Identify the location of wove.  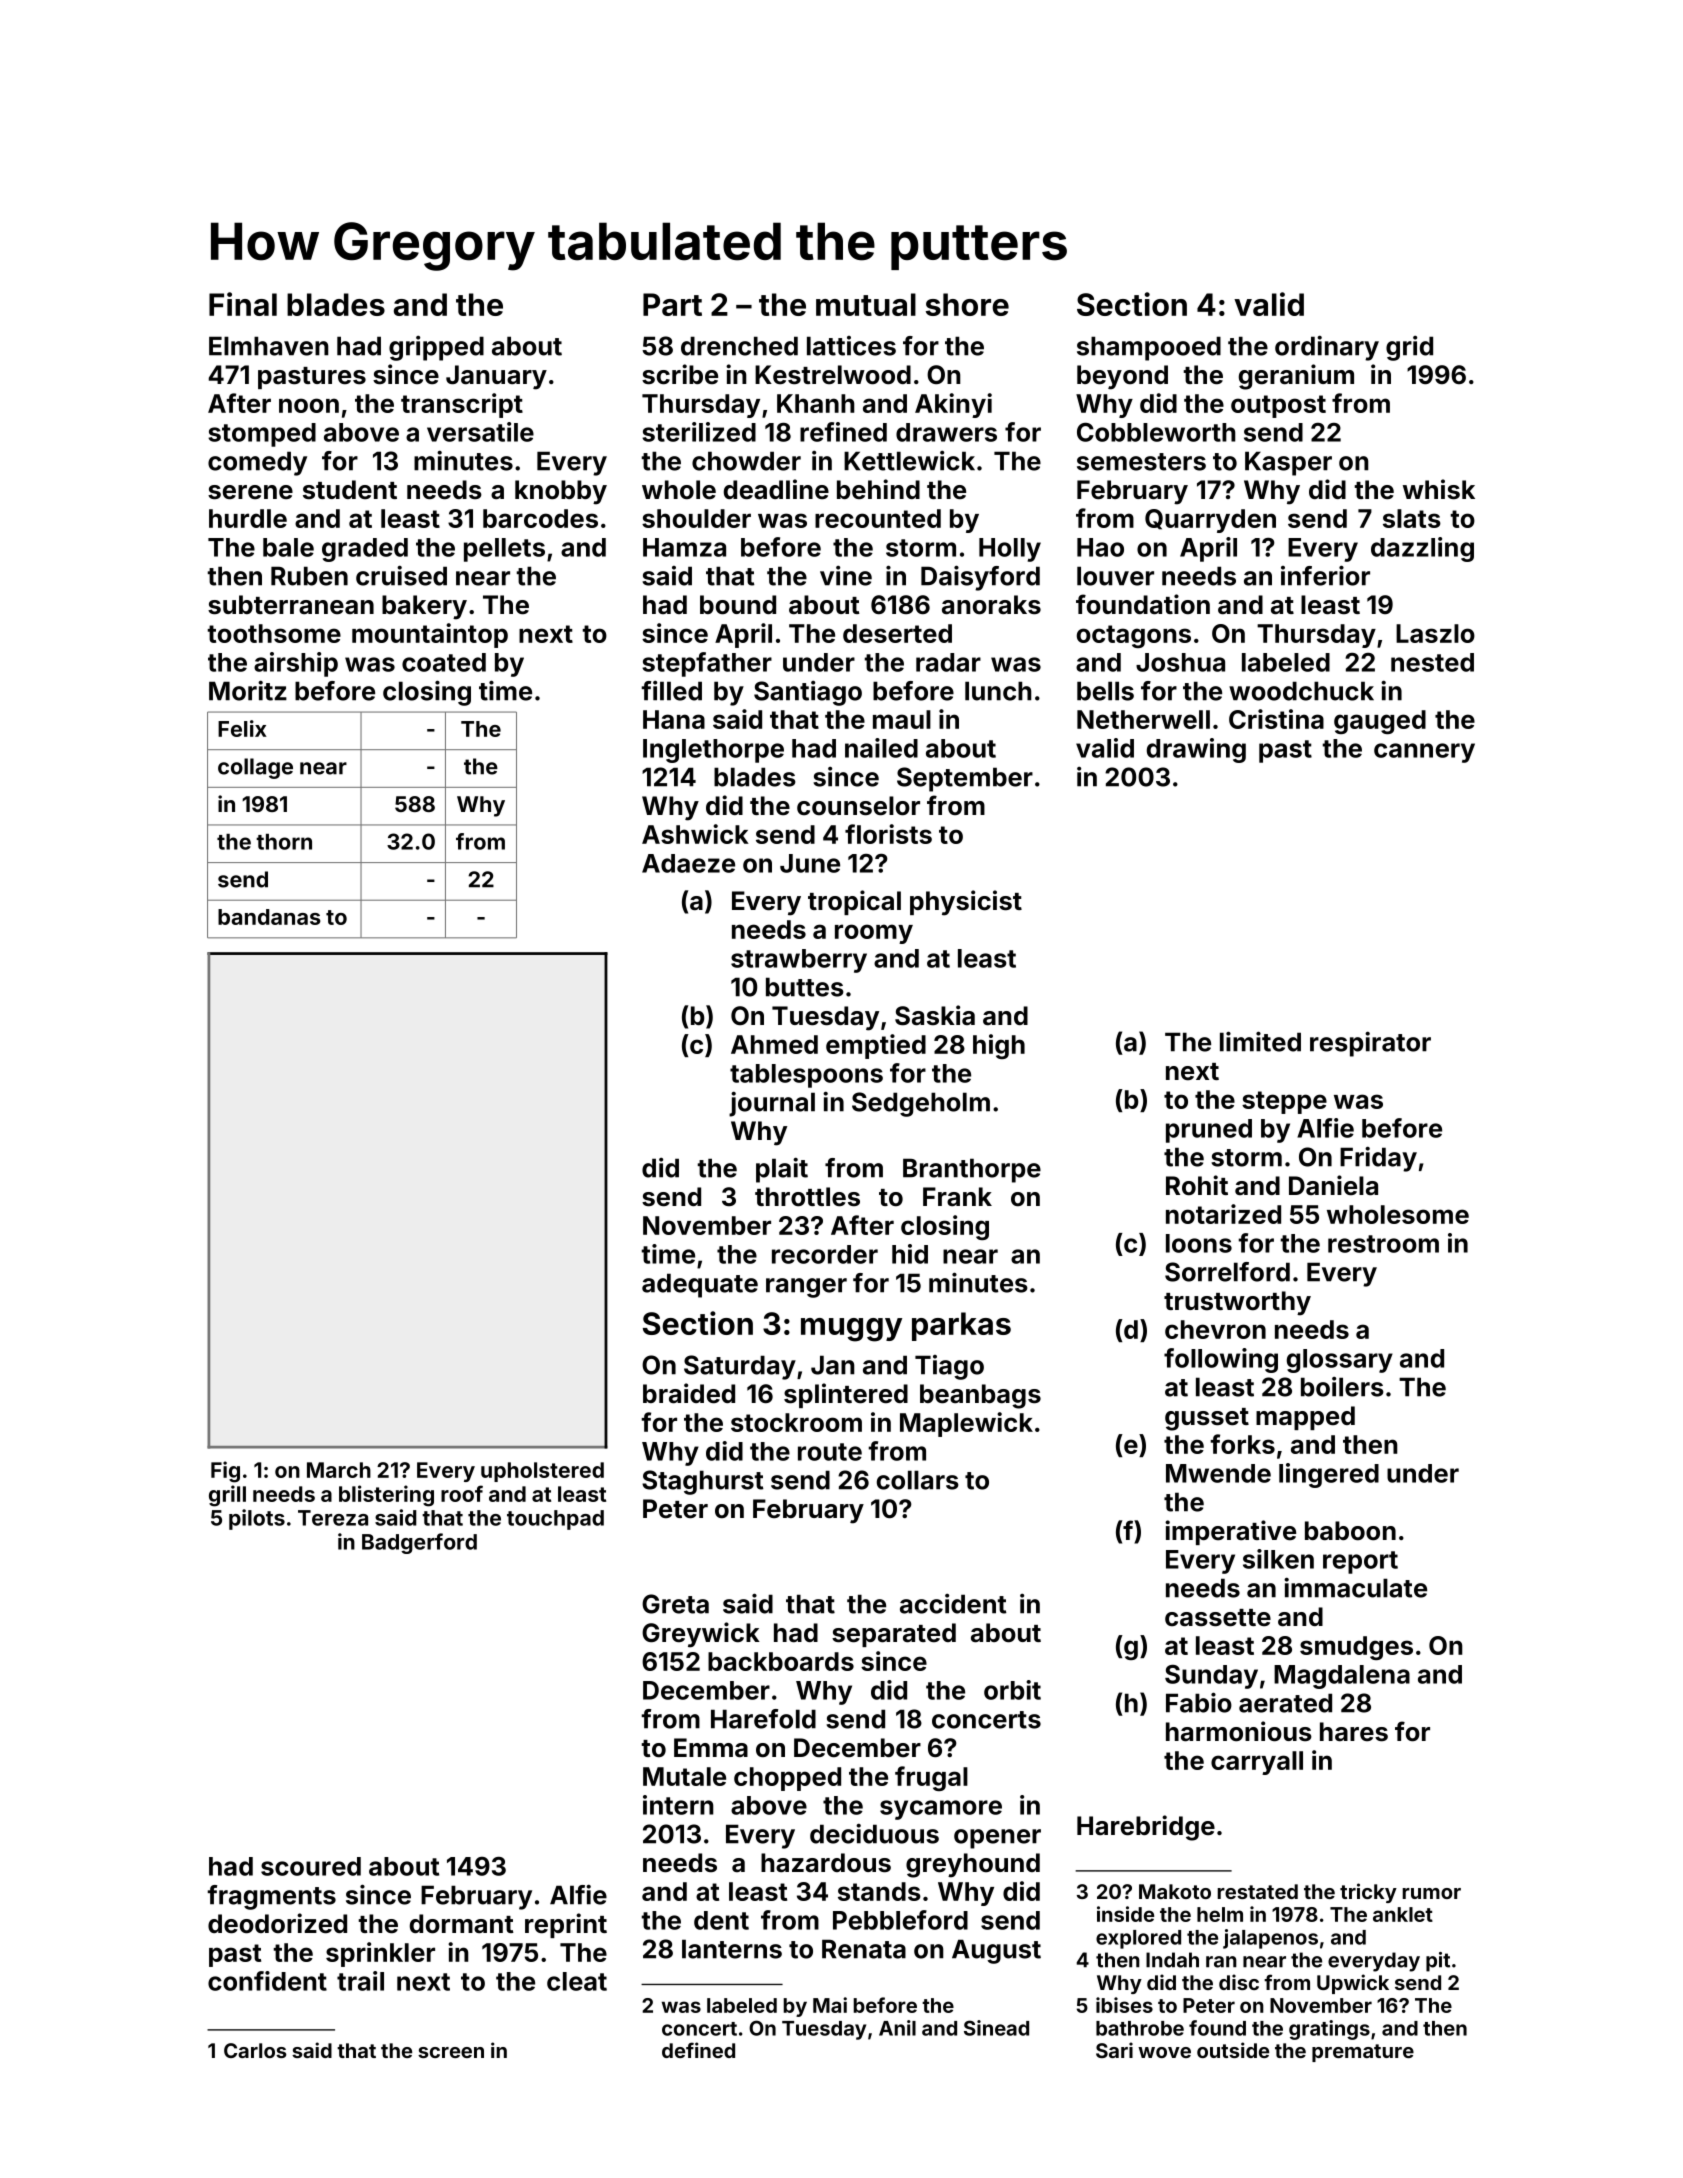
(1164, 2052).
